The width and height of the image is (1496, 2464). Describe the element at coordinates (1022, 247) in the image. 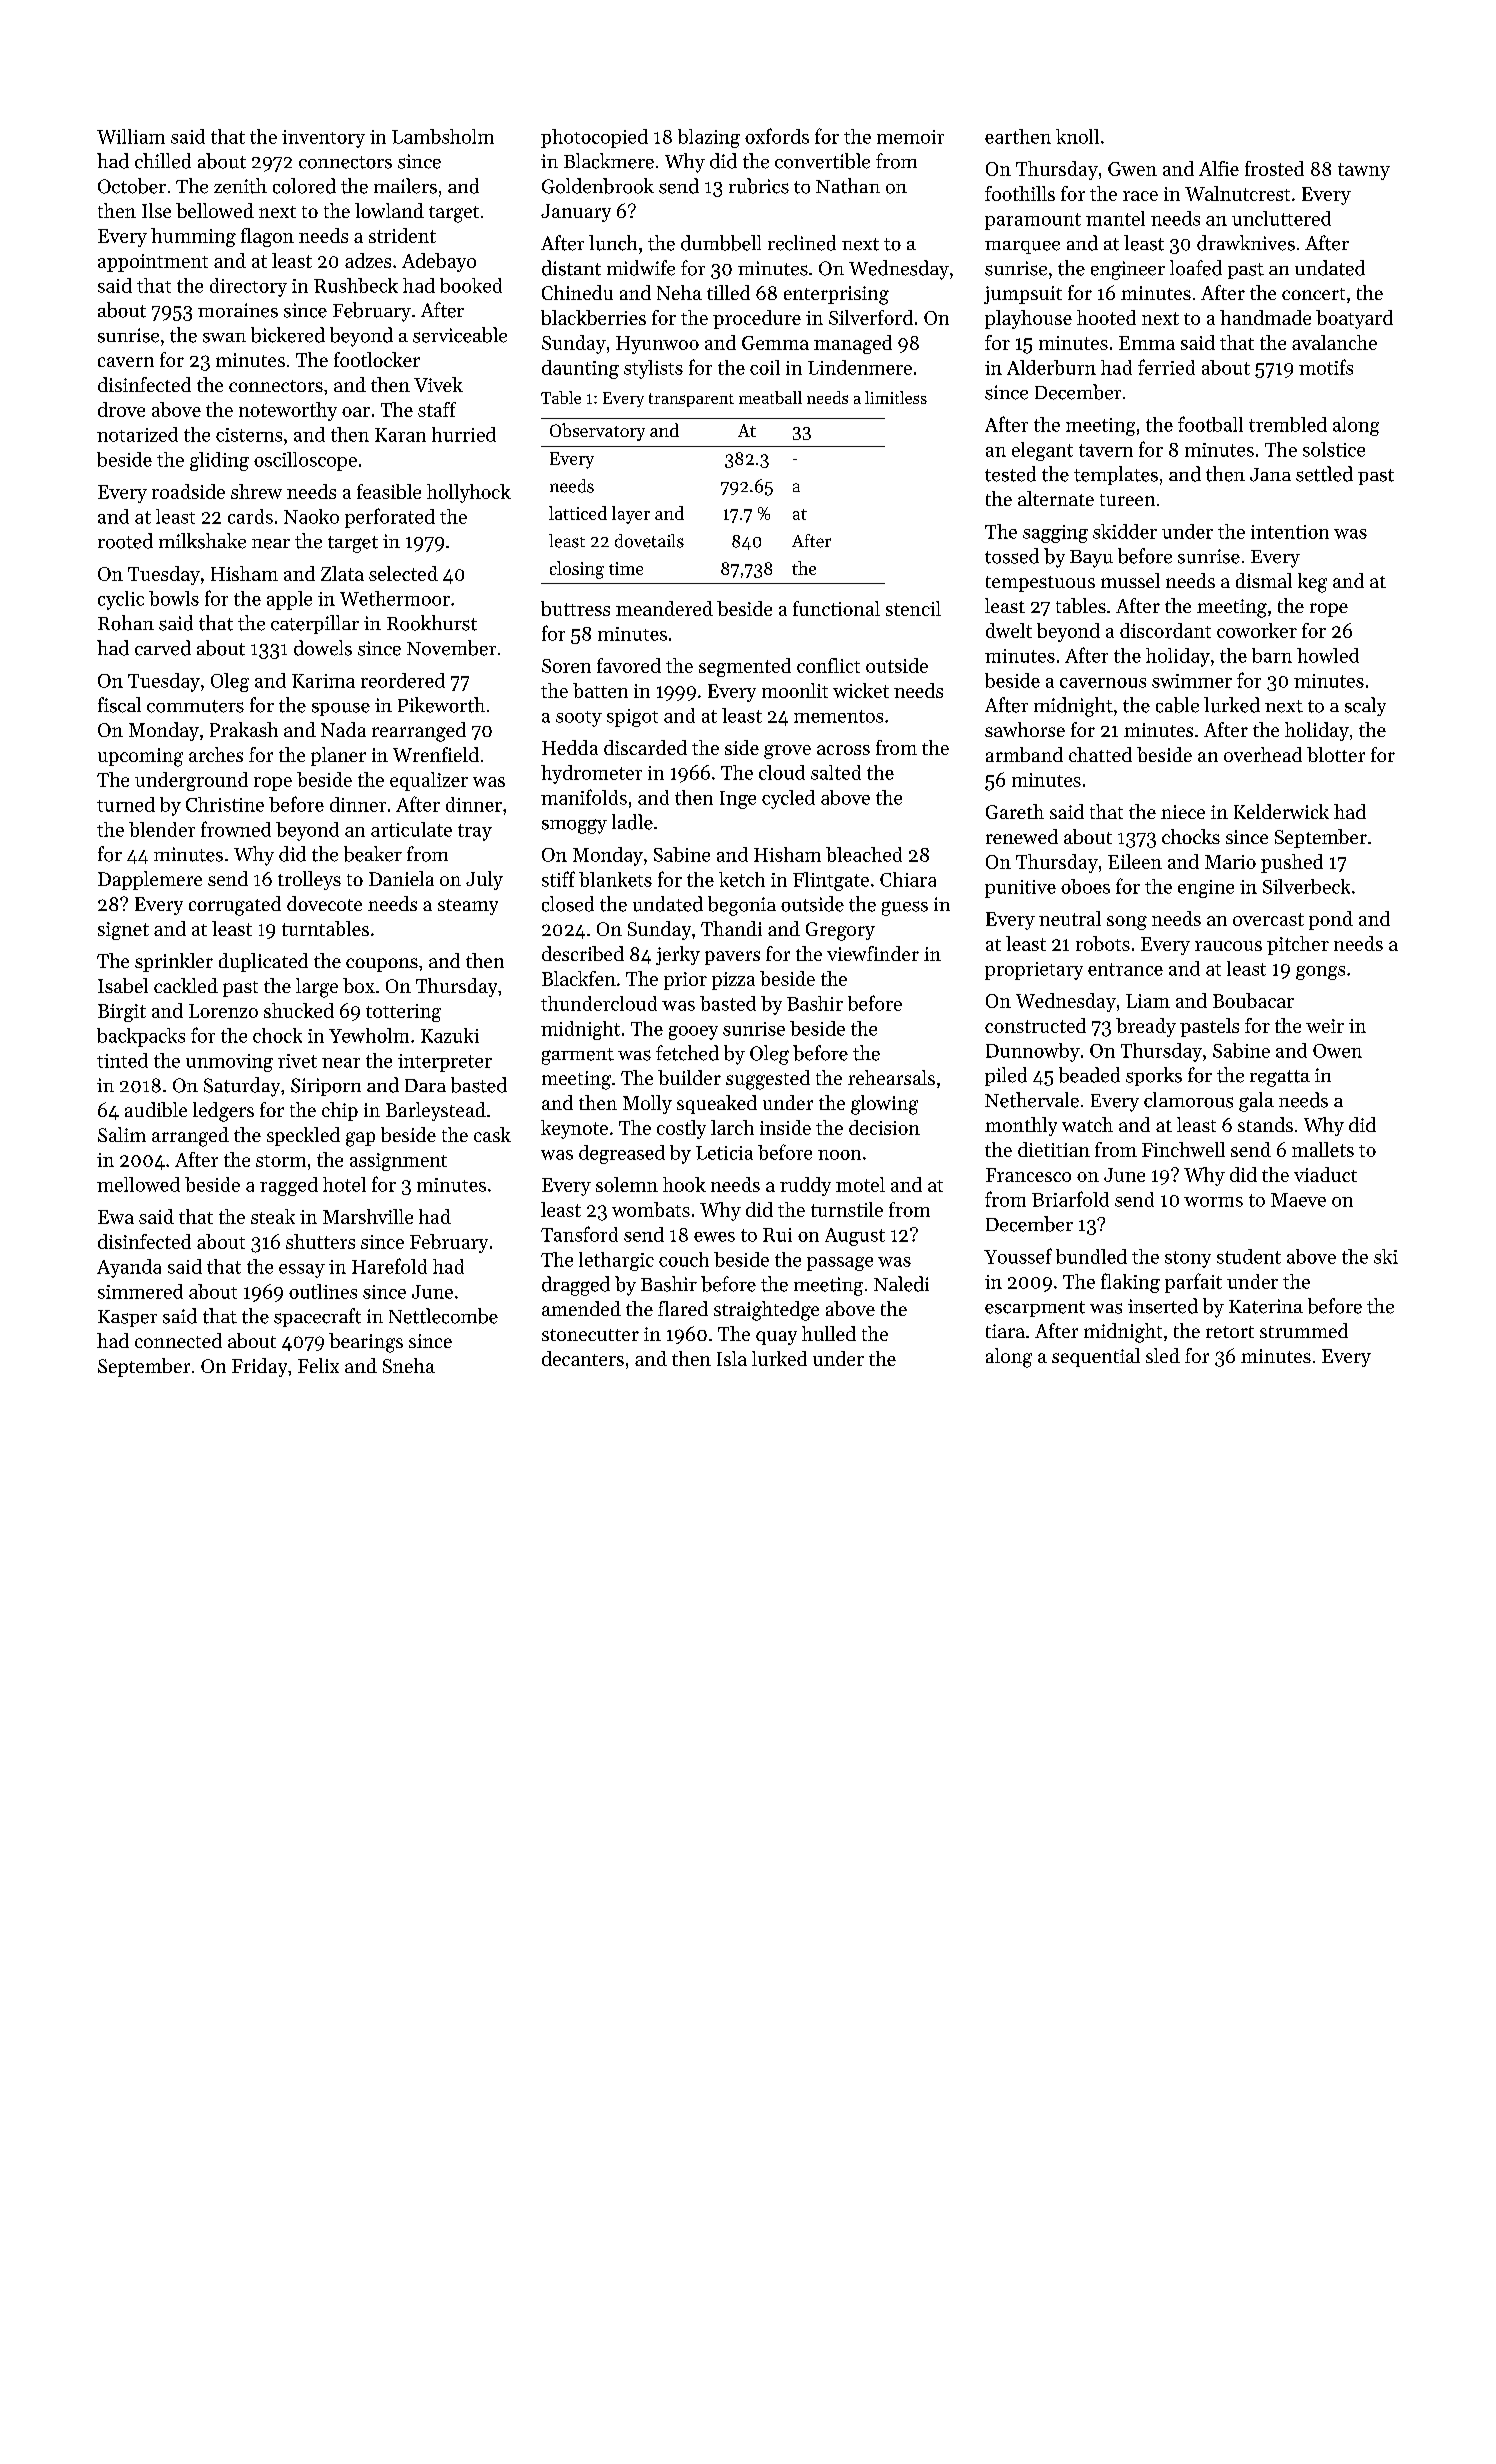

I see `marquee` at that location.
